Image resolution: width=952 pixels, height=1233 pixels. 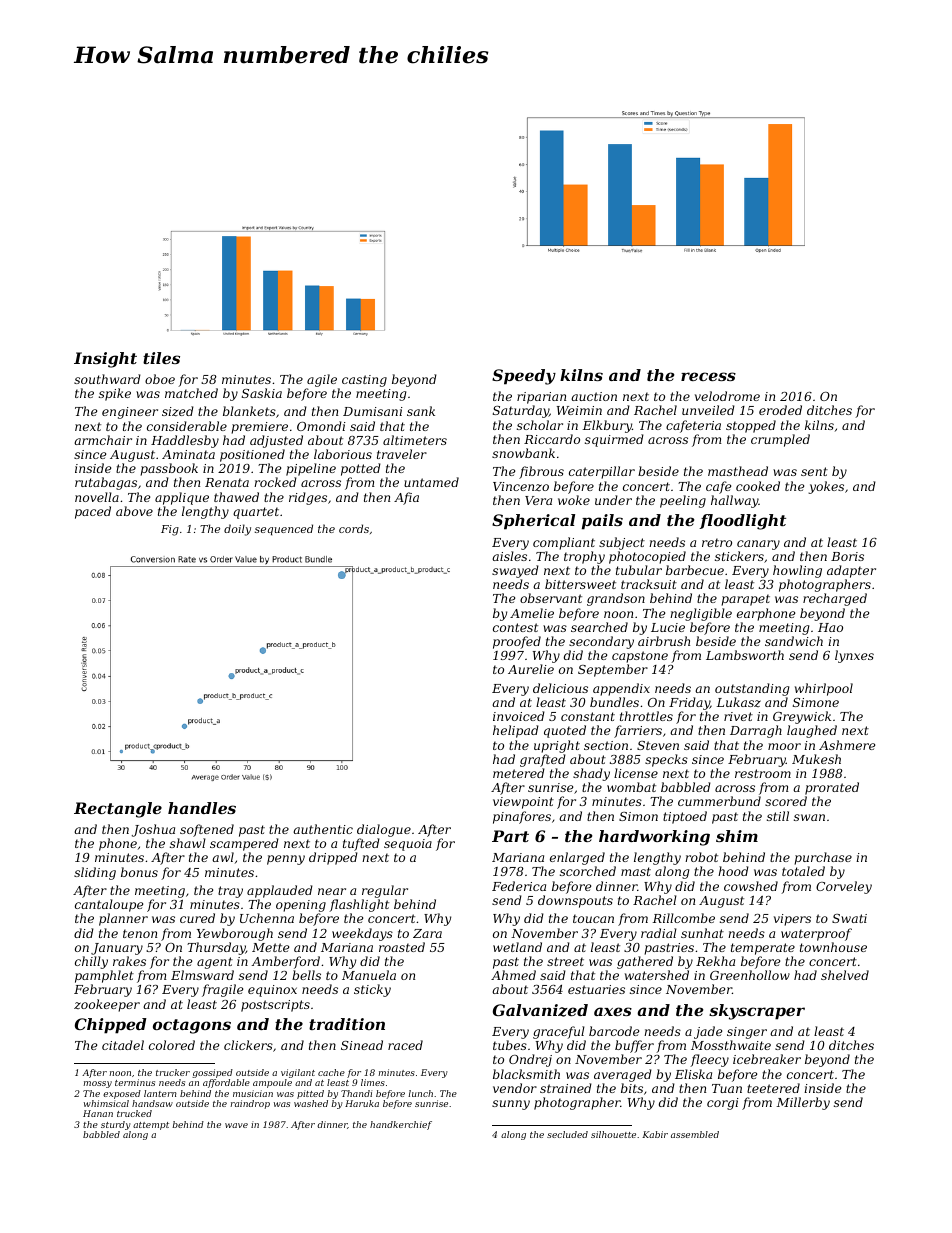 What do you see at coordinates (202, 808) in the page?
I see `handles` at bounding box center [202, 808].
